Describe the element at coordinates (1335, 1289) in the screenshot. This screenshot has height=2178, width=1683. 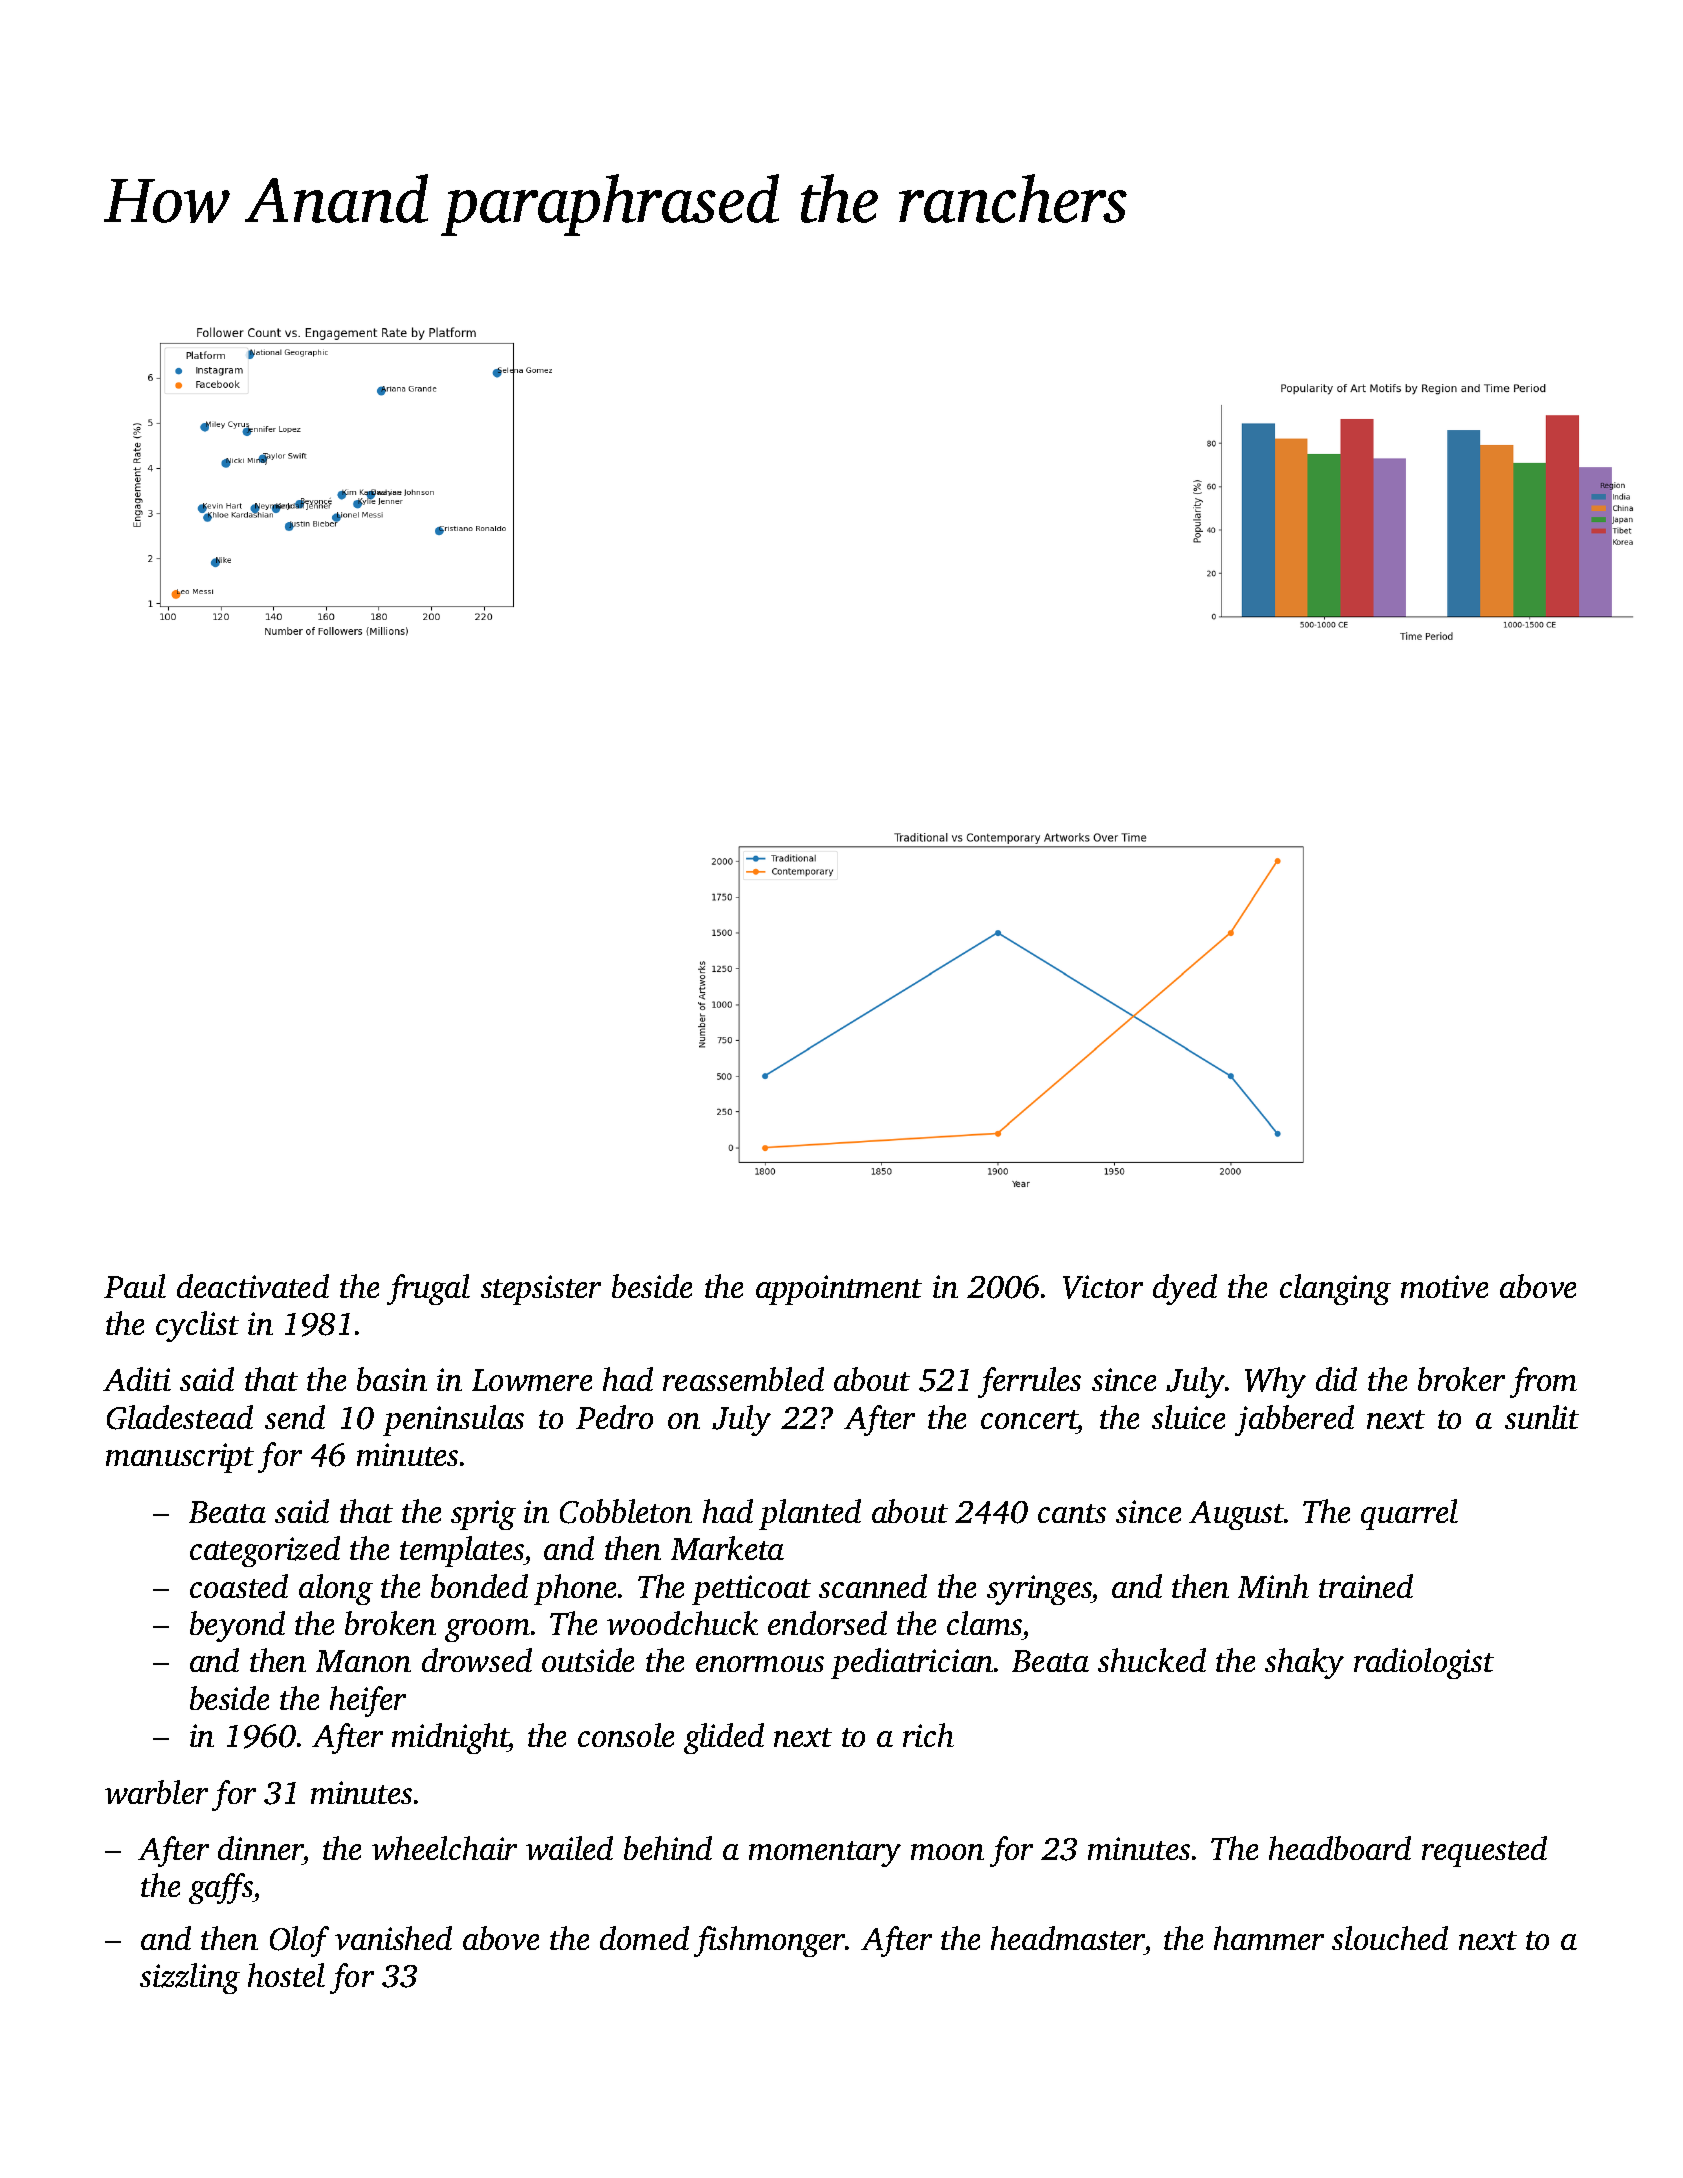
I see `clanging` at that location.
